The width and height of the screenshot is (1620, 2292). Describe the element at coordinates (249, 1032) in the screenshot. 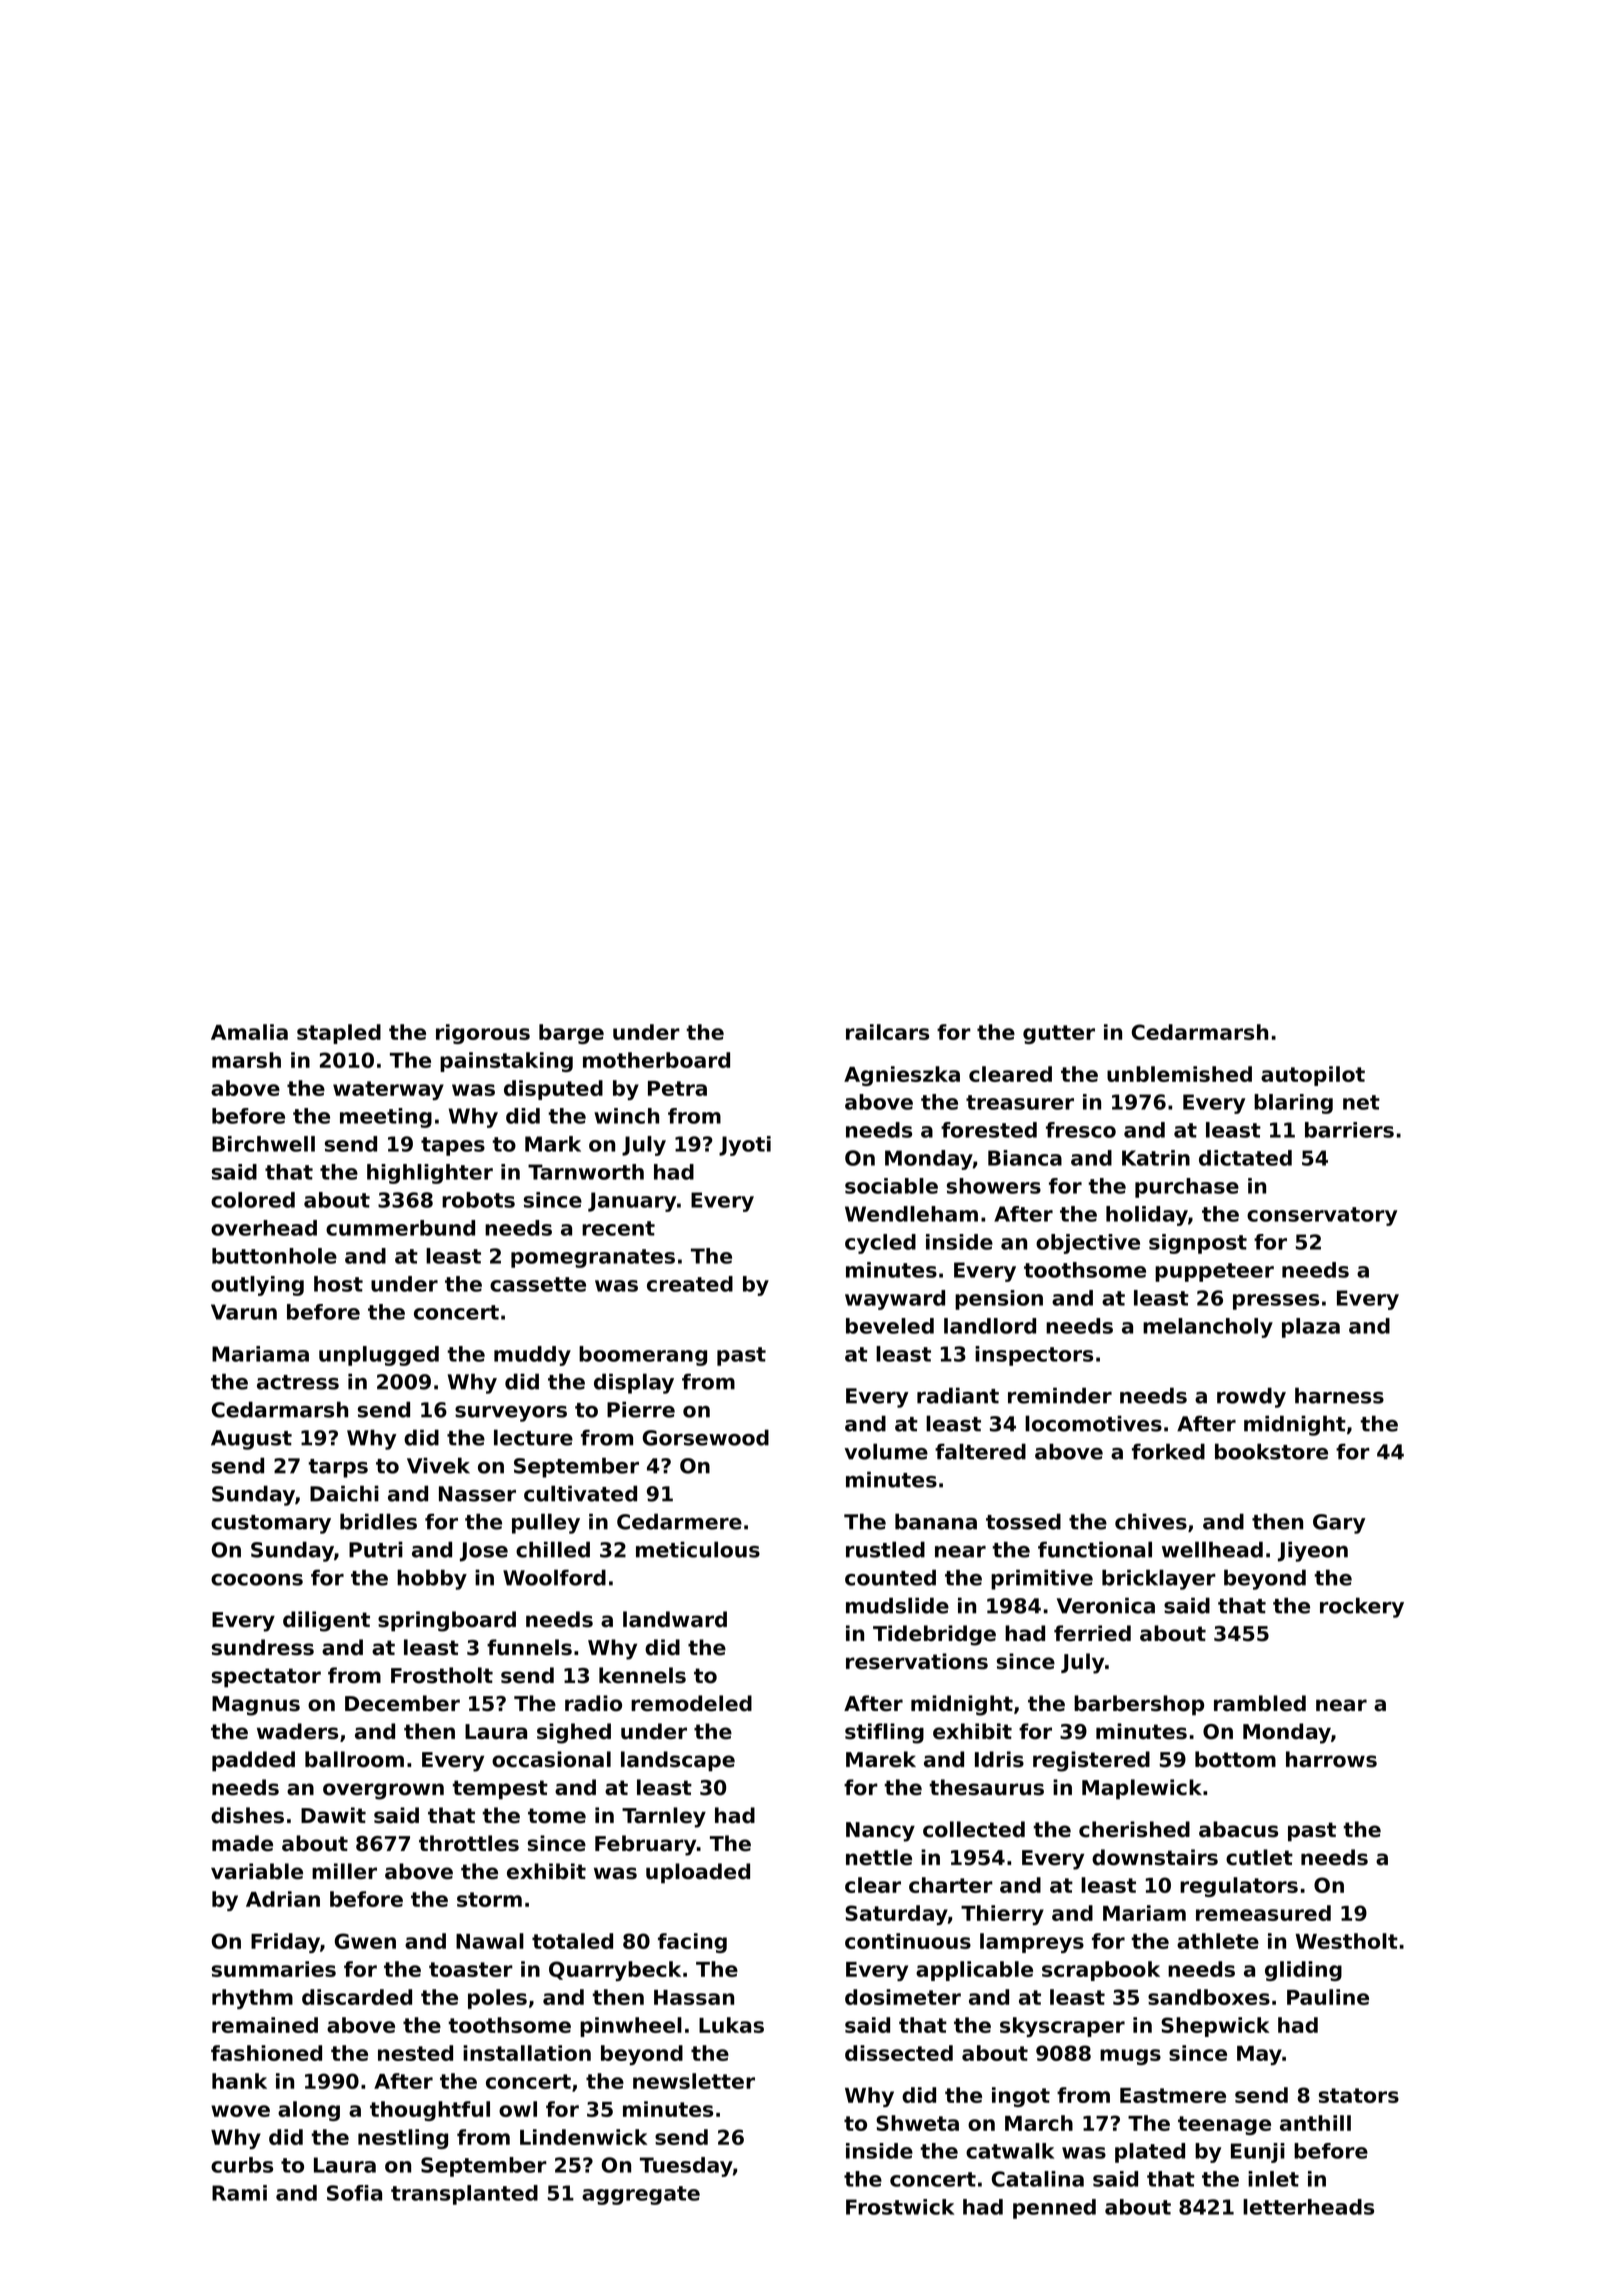

I see `Amalia` at that location.
